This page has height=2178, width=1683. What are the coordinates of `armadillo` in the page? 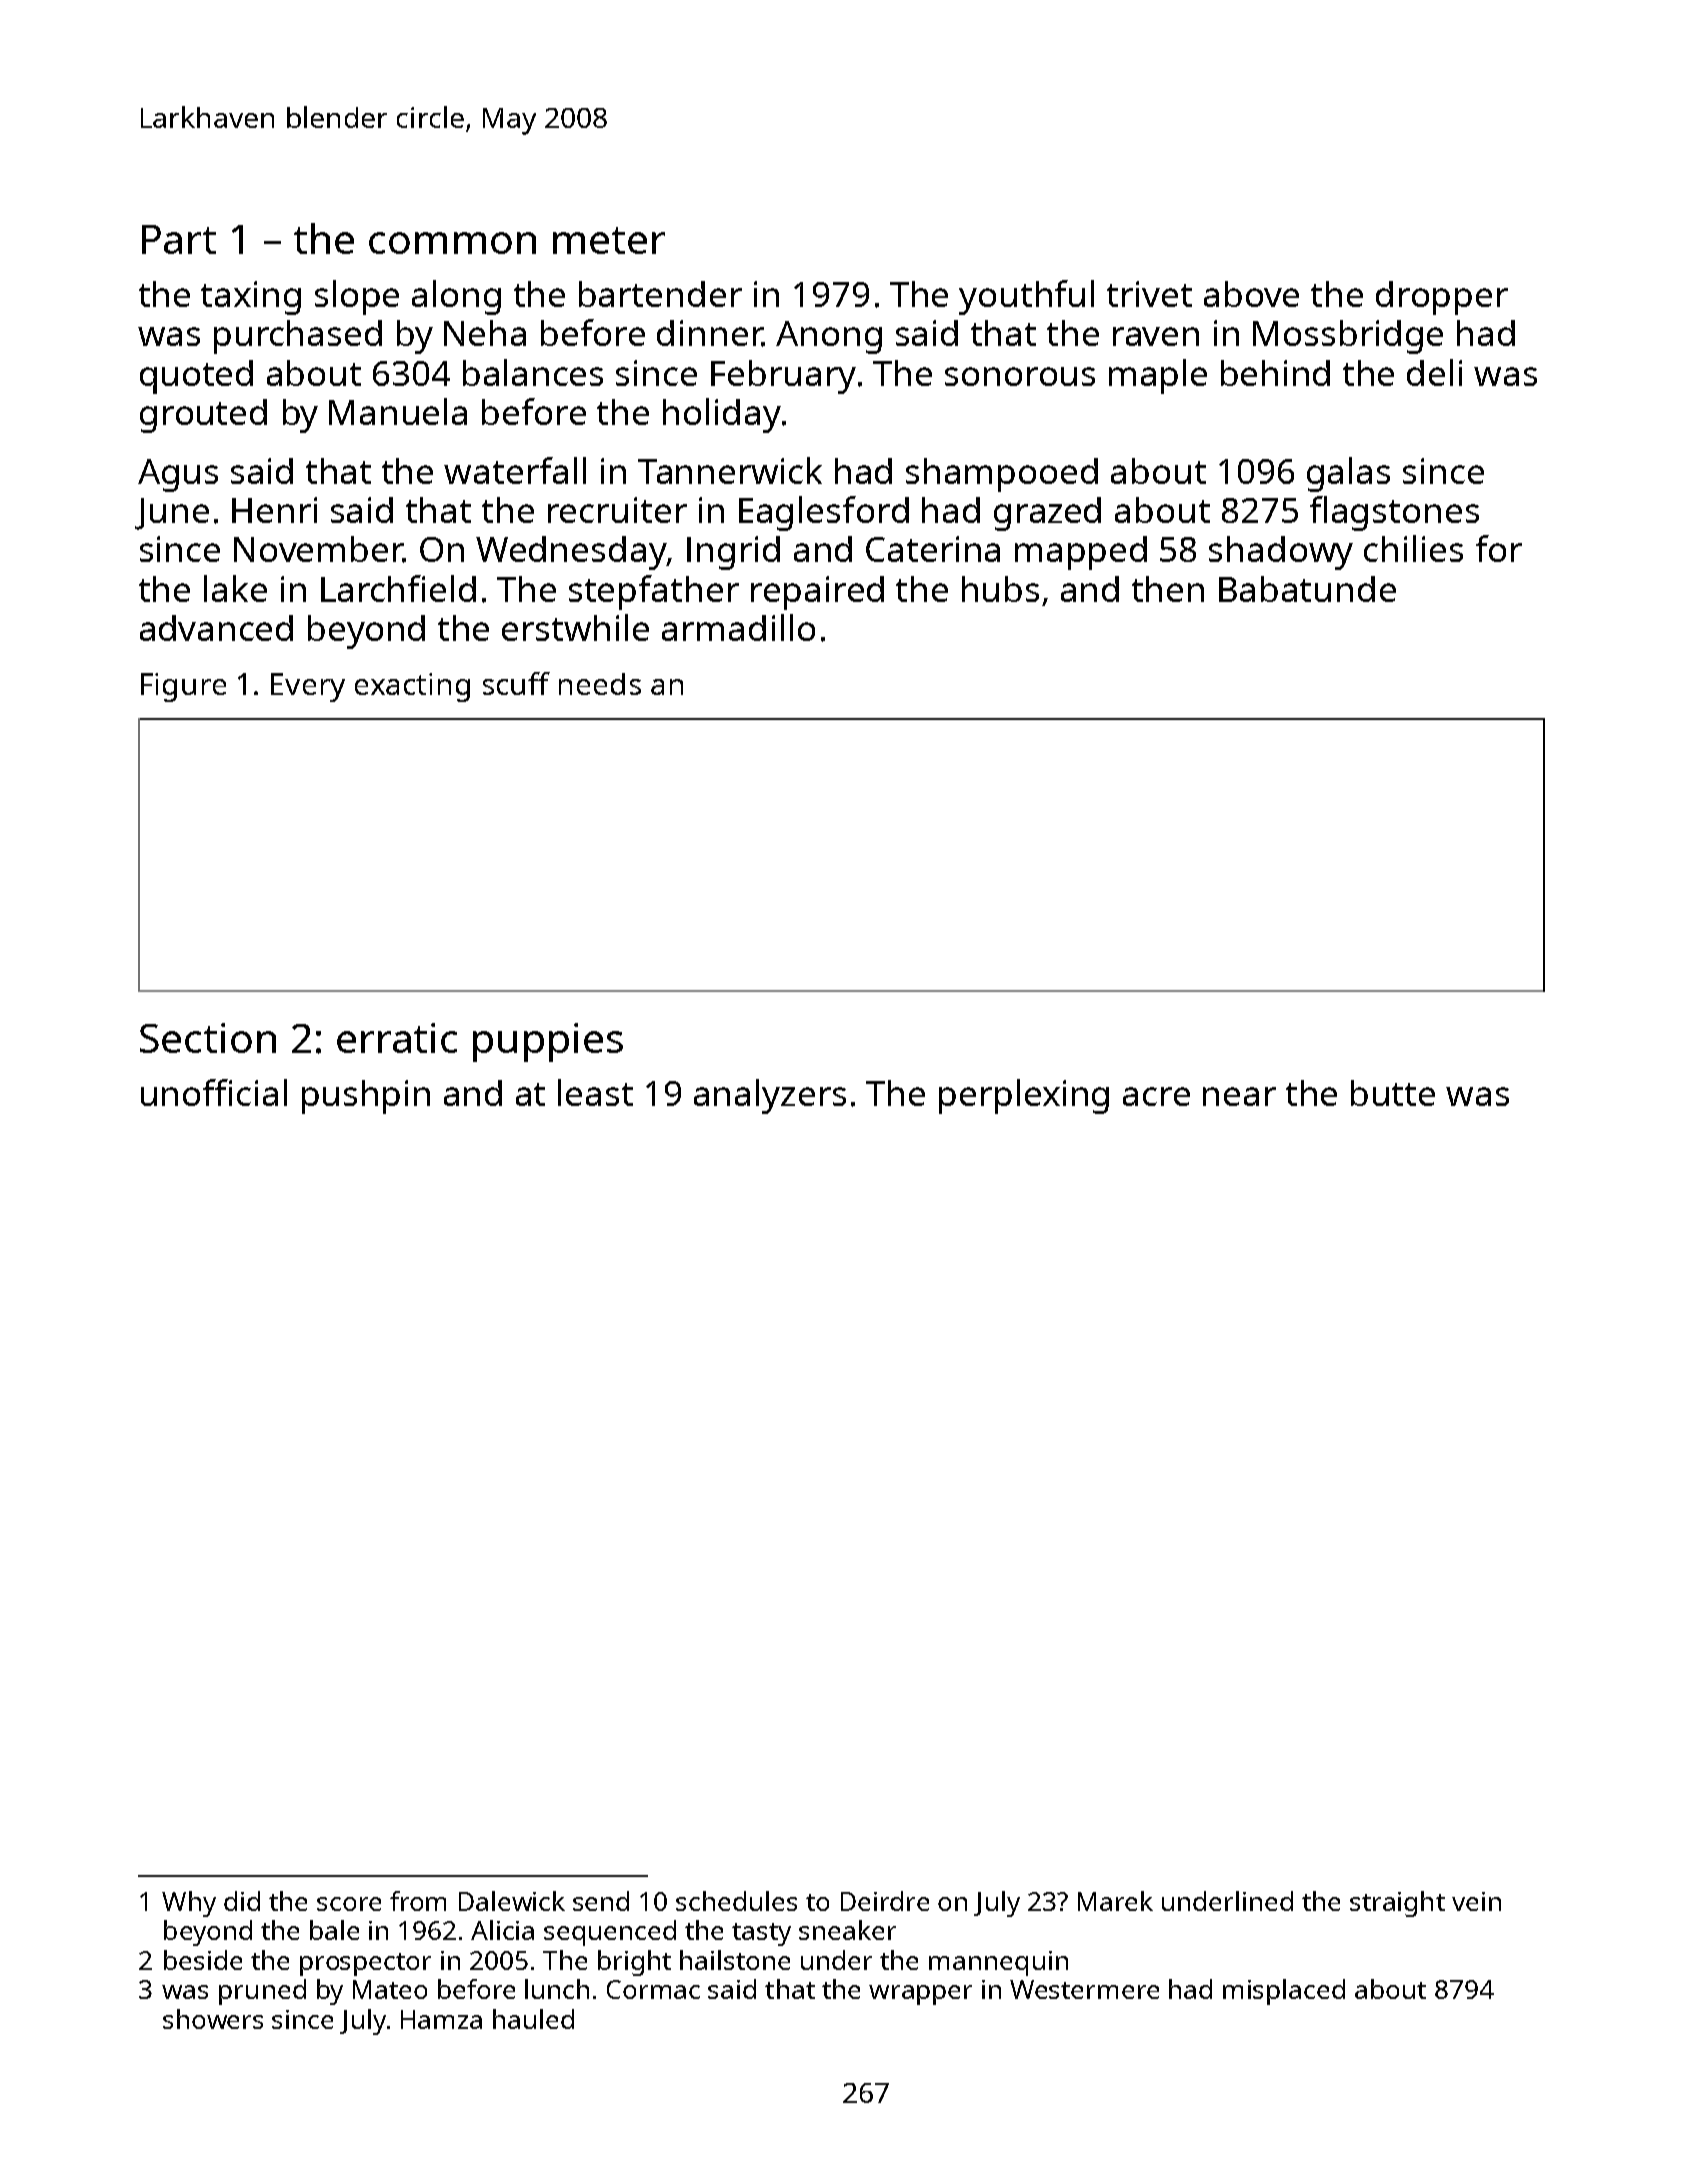 It's located at (738, 627).
